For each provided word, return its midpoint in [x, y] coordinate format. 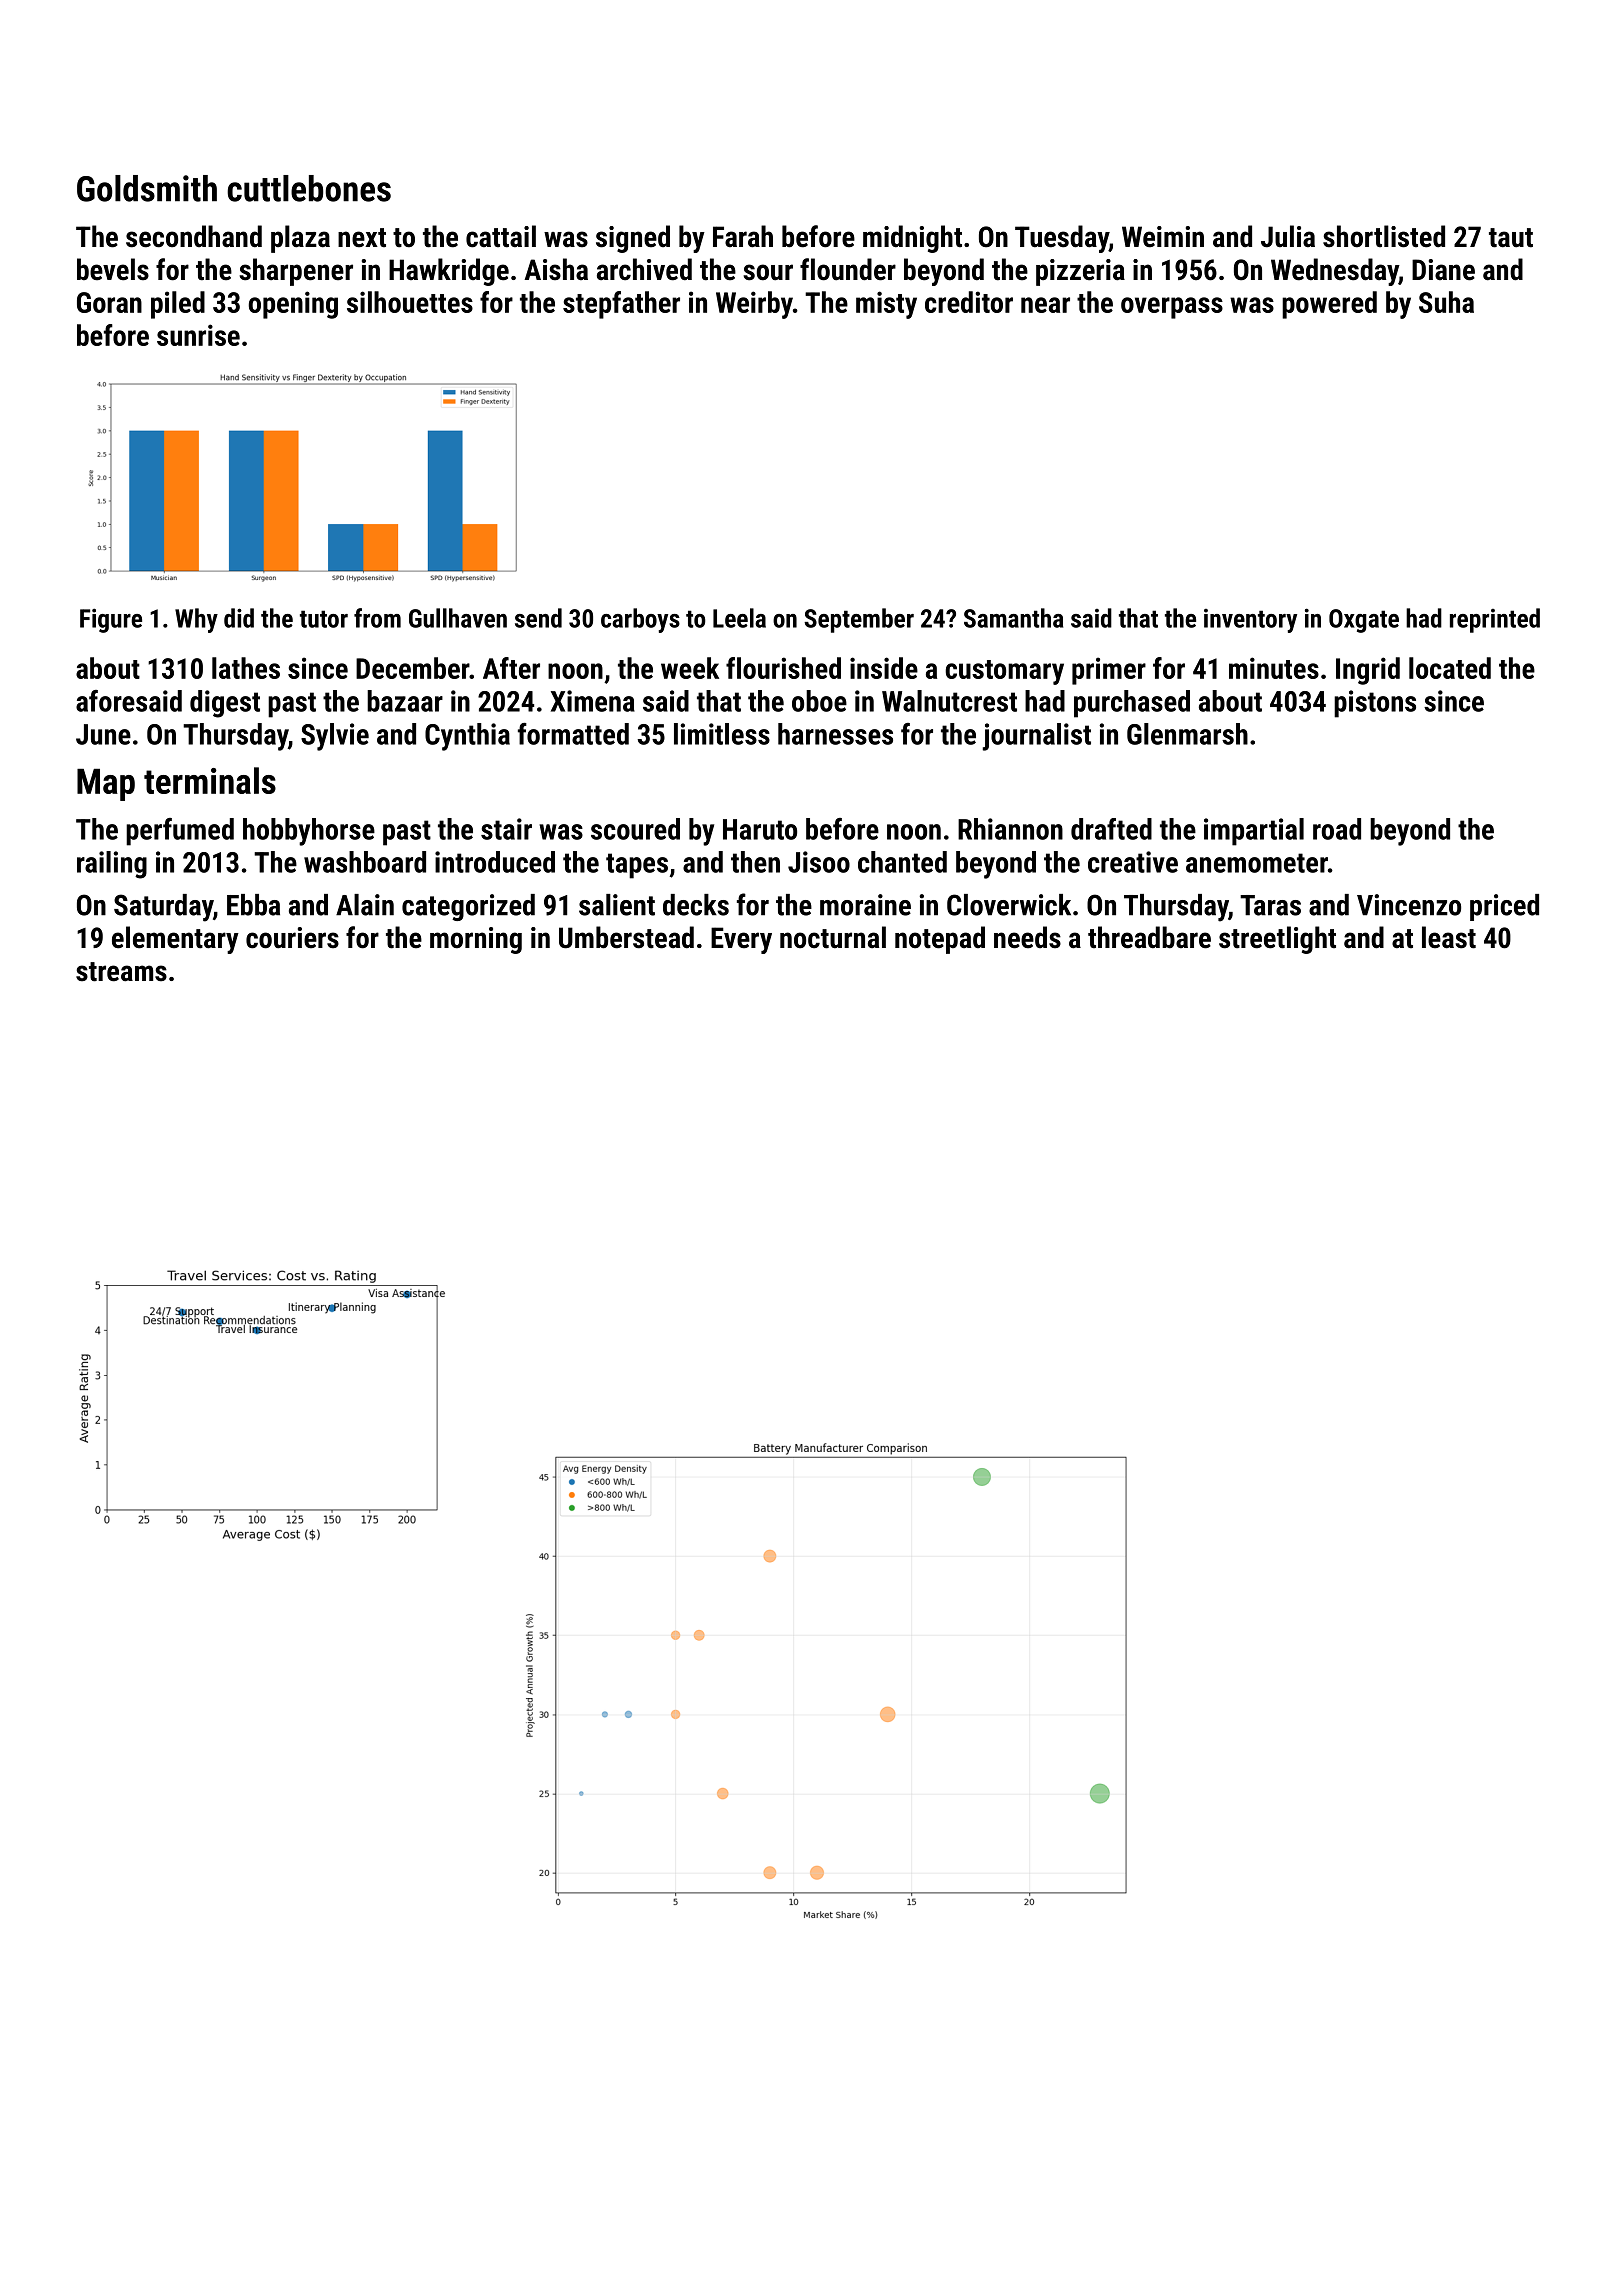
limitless [722, 734]
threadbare [1149, 937]
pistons [1375, 704]
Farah [743, 236]
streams [121, 972]
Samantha [1013, 618]
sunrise [198, 335]
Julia [1288, 236]
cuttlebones [309, 188]
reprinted [1495, 620]
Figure [111, 620]
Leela [739, 618]
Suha [1446, 302]
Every [741, 940]
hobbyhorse [309, 832]
